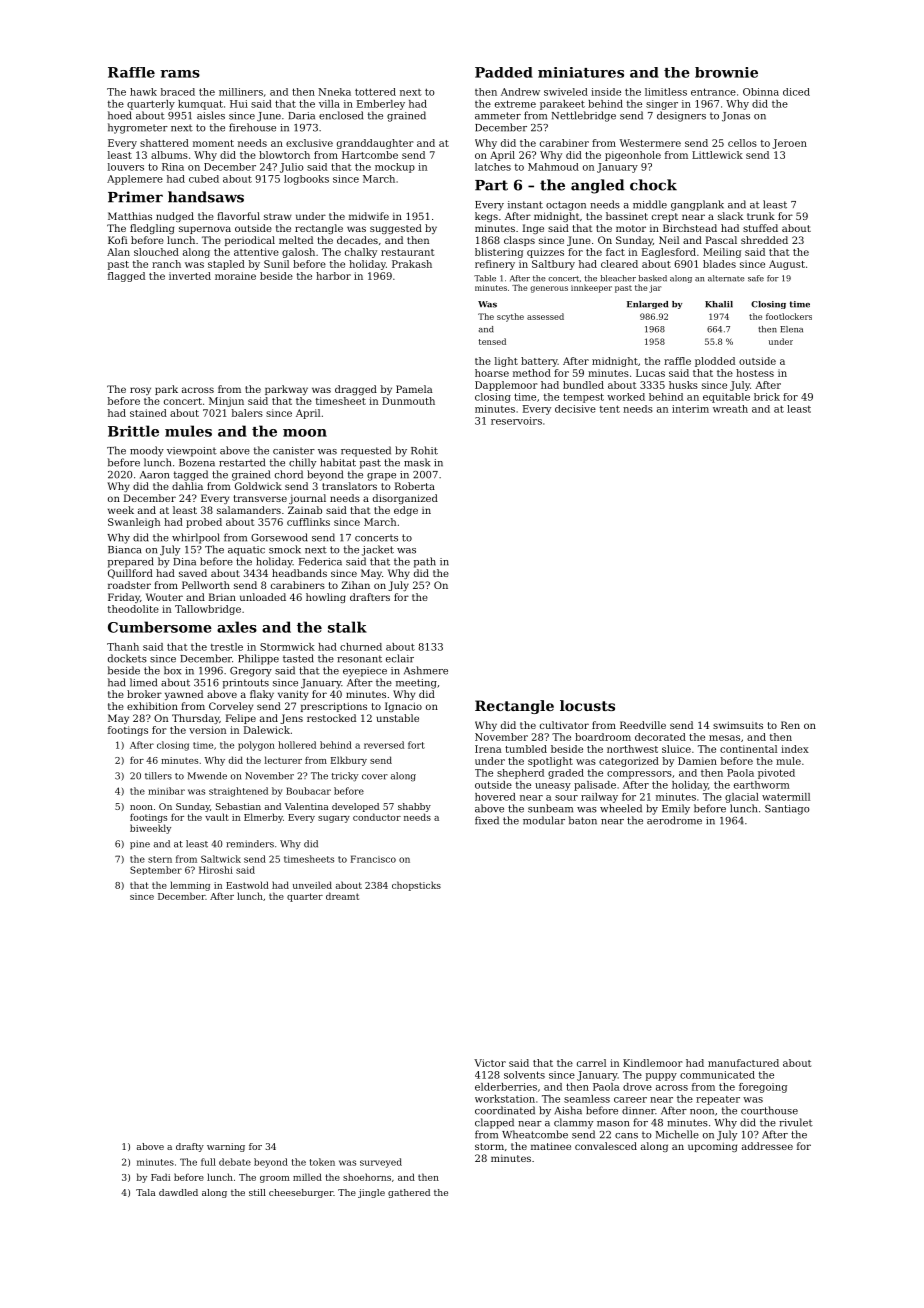 This screenshot has height=1308, width=924. I want to click on milliners, so click(241, 92).
